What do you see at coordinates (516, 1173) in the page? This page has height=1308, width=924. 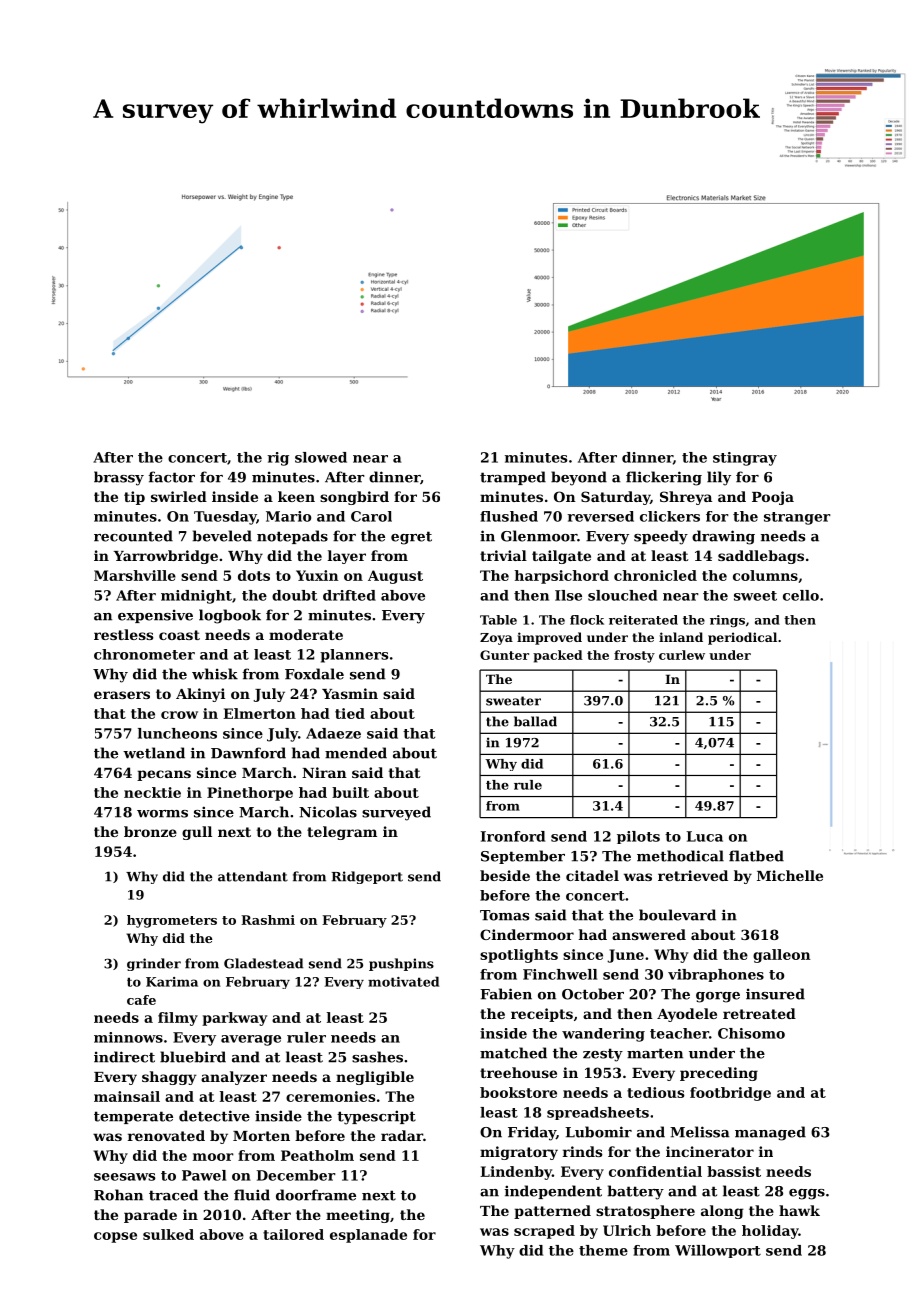 I see `Lindenby` at bounding box center [516, 1173].
